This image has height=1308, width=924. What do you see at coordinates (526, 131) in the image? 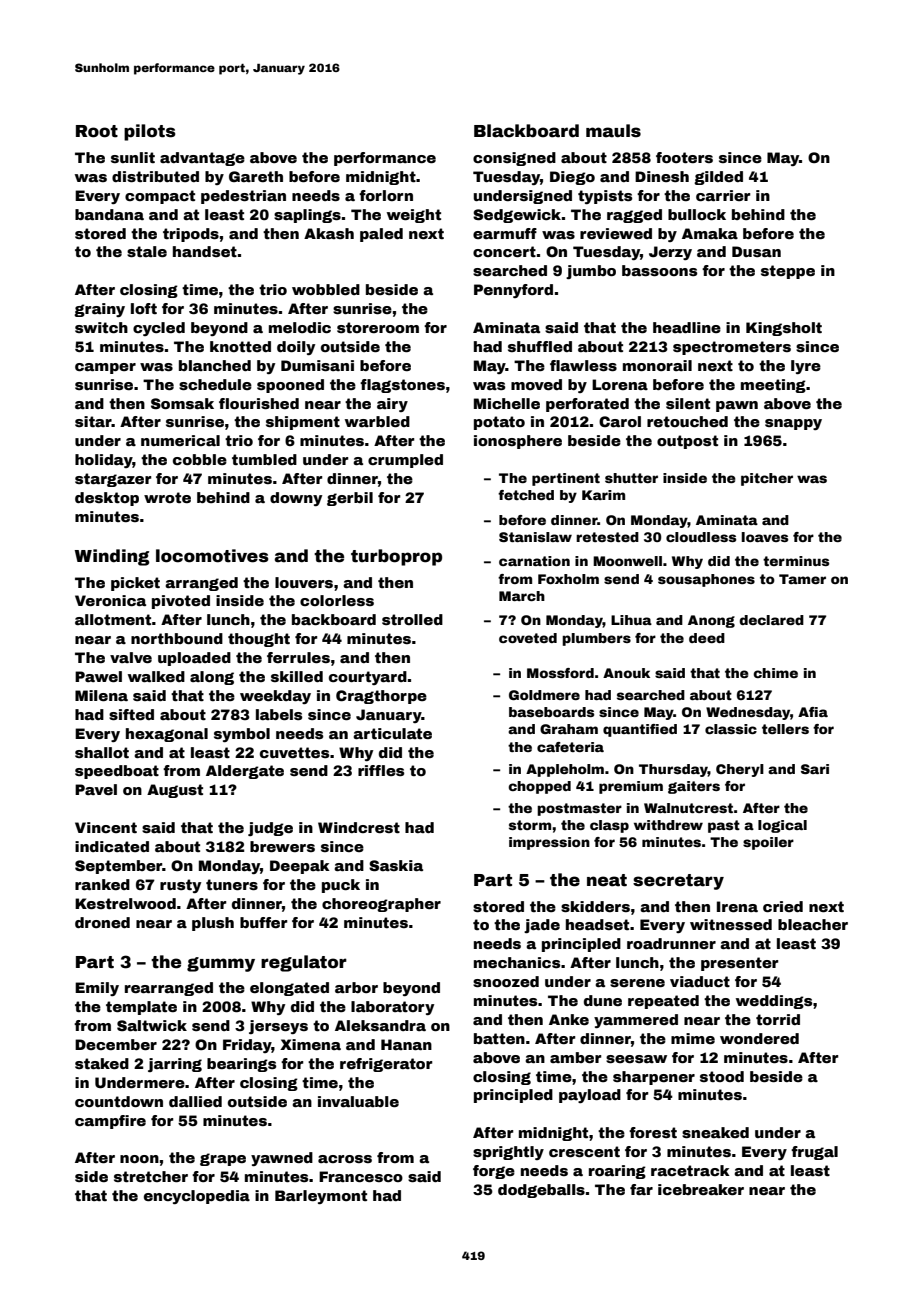
I see `Blackboard` at bounding box center [526, 131].
